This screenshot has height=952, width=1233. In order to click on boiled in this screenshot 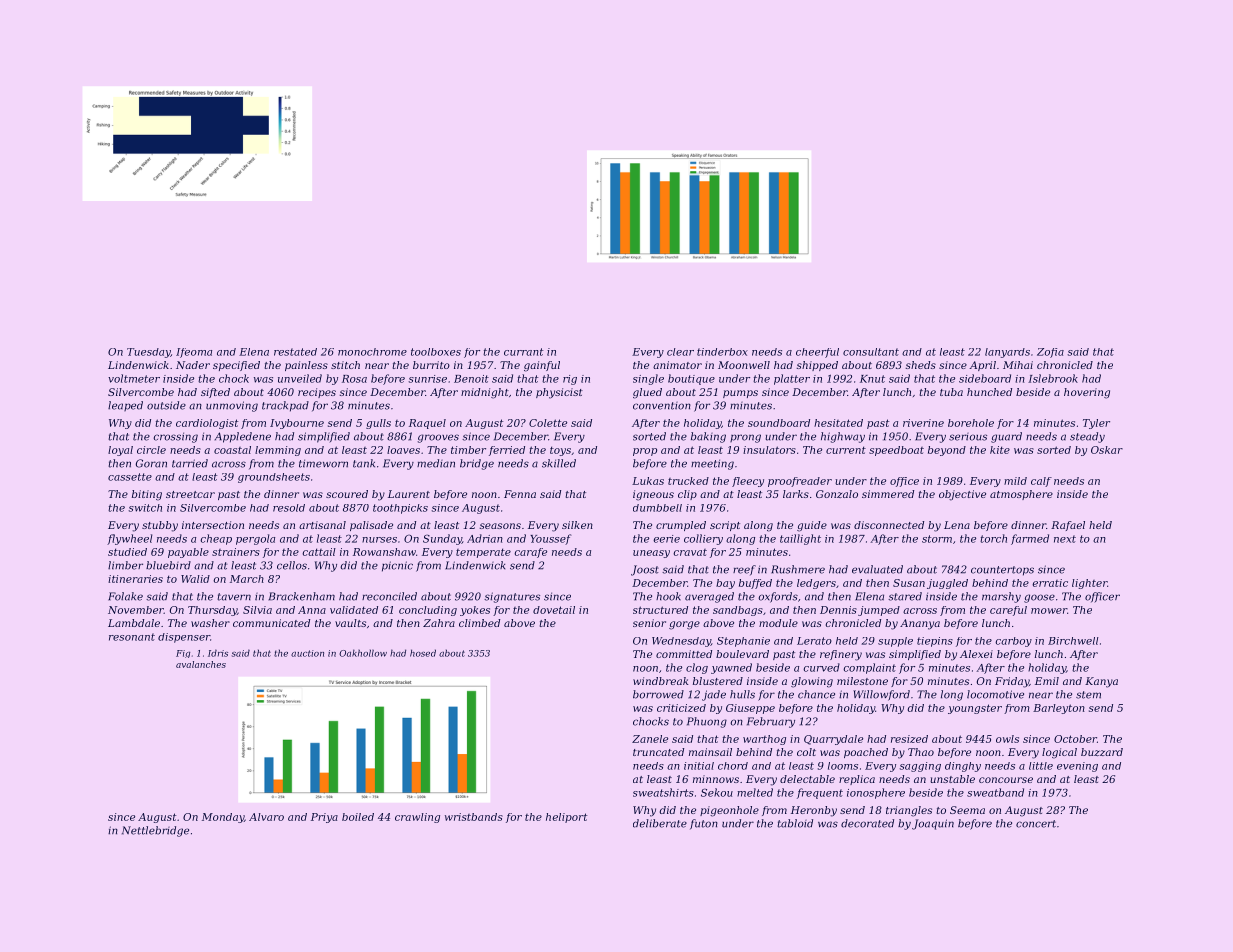, I will do `click(358, 817)`.
